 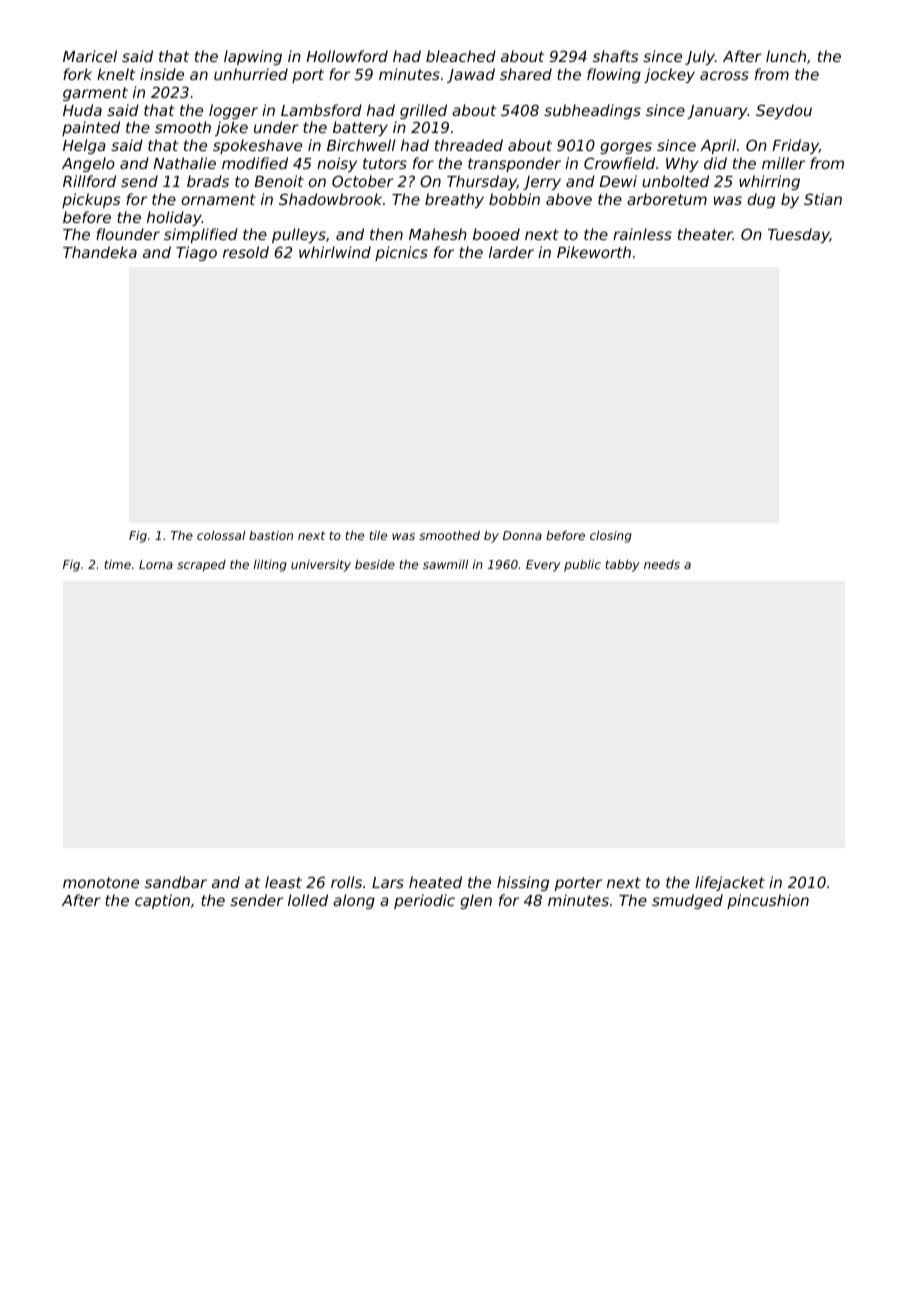 I want to click on caption, so click(x=162, y=901).
